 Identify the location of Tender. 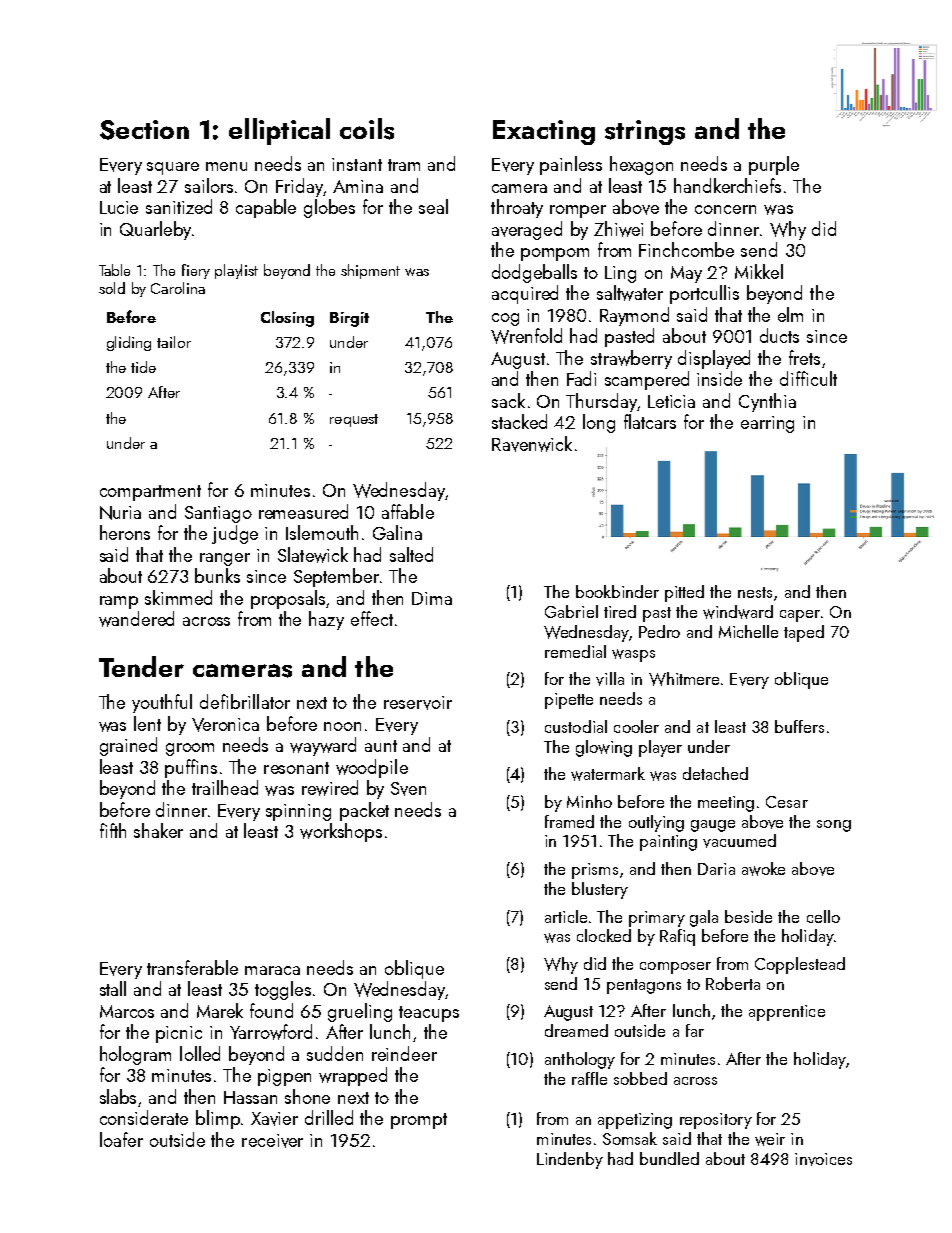
(141, 666).
